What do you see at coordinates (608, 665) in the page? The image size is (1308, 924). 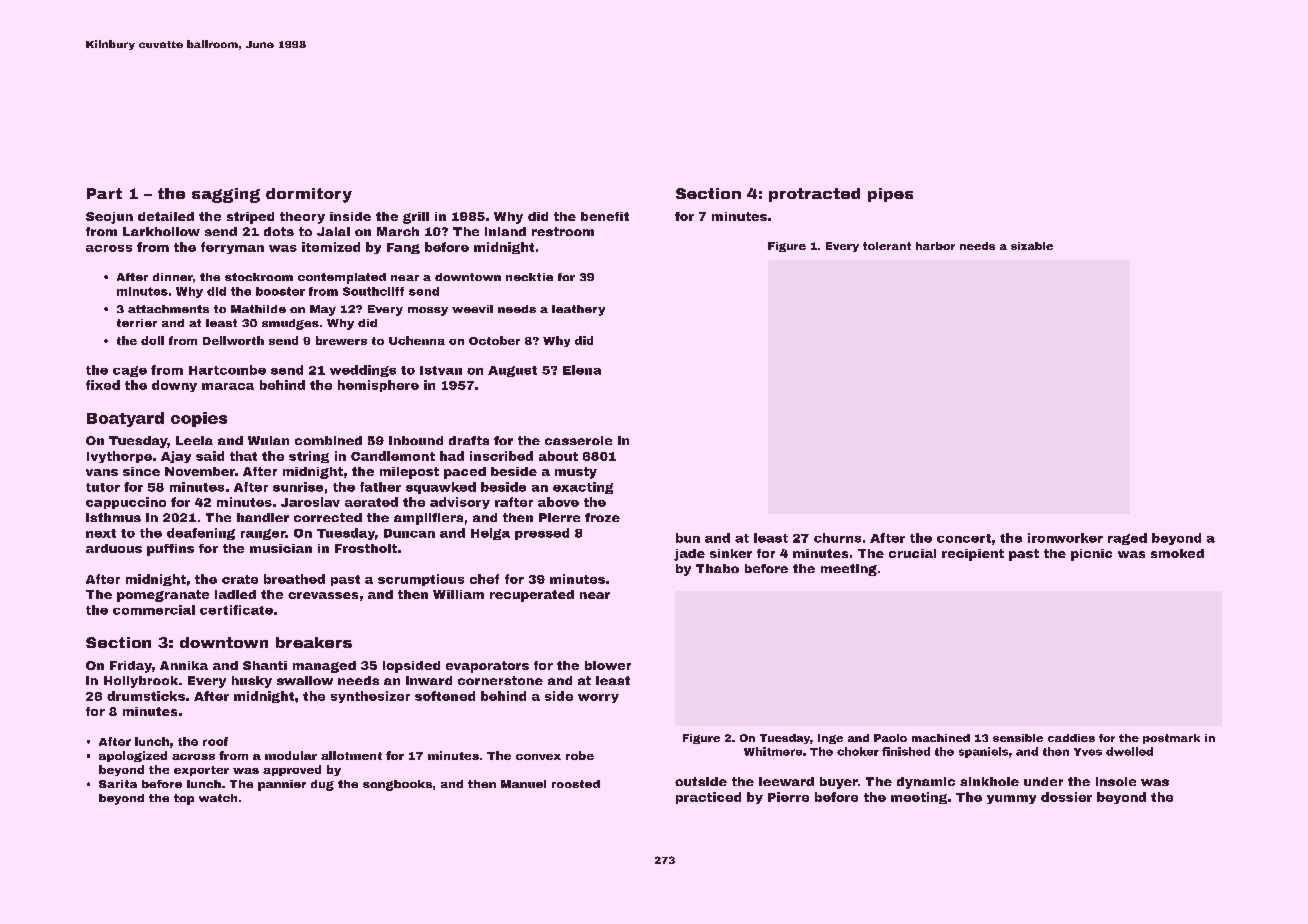 I see `blower` at bounding box center [608, 665].
